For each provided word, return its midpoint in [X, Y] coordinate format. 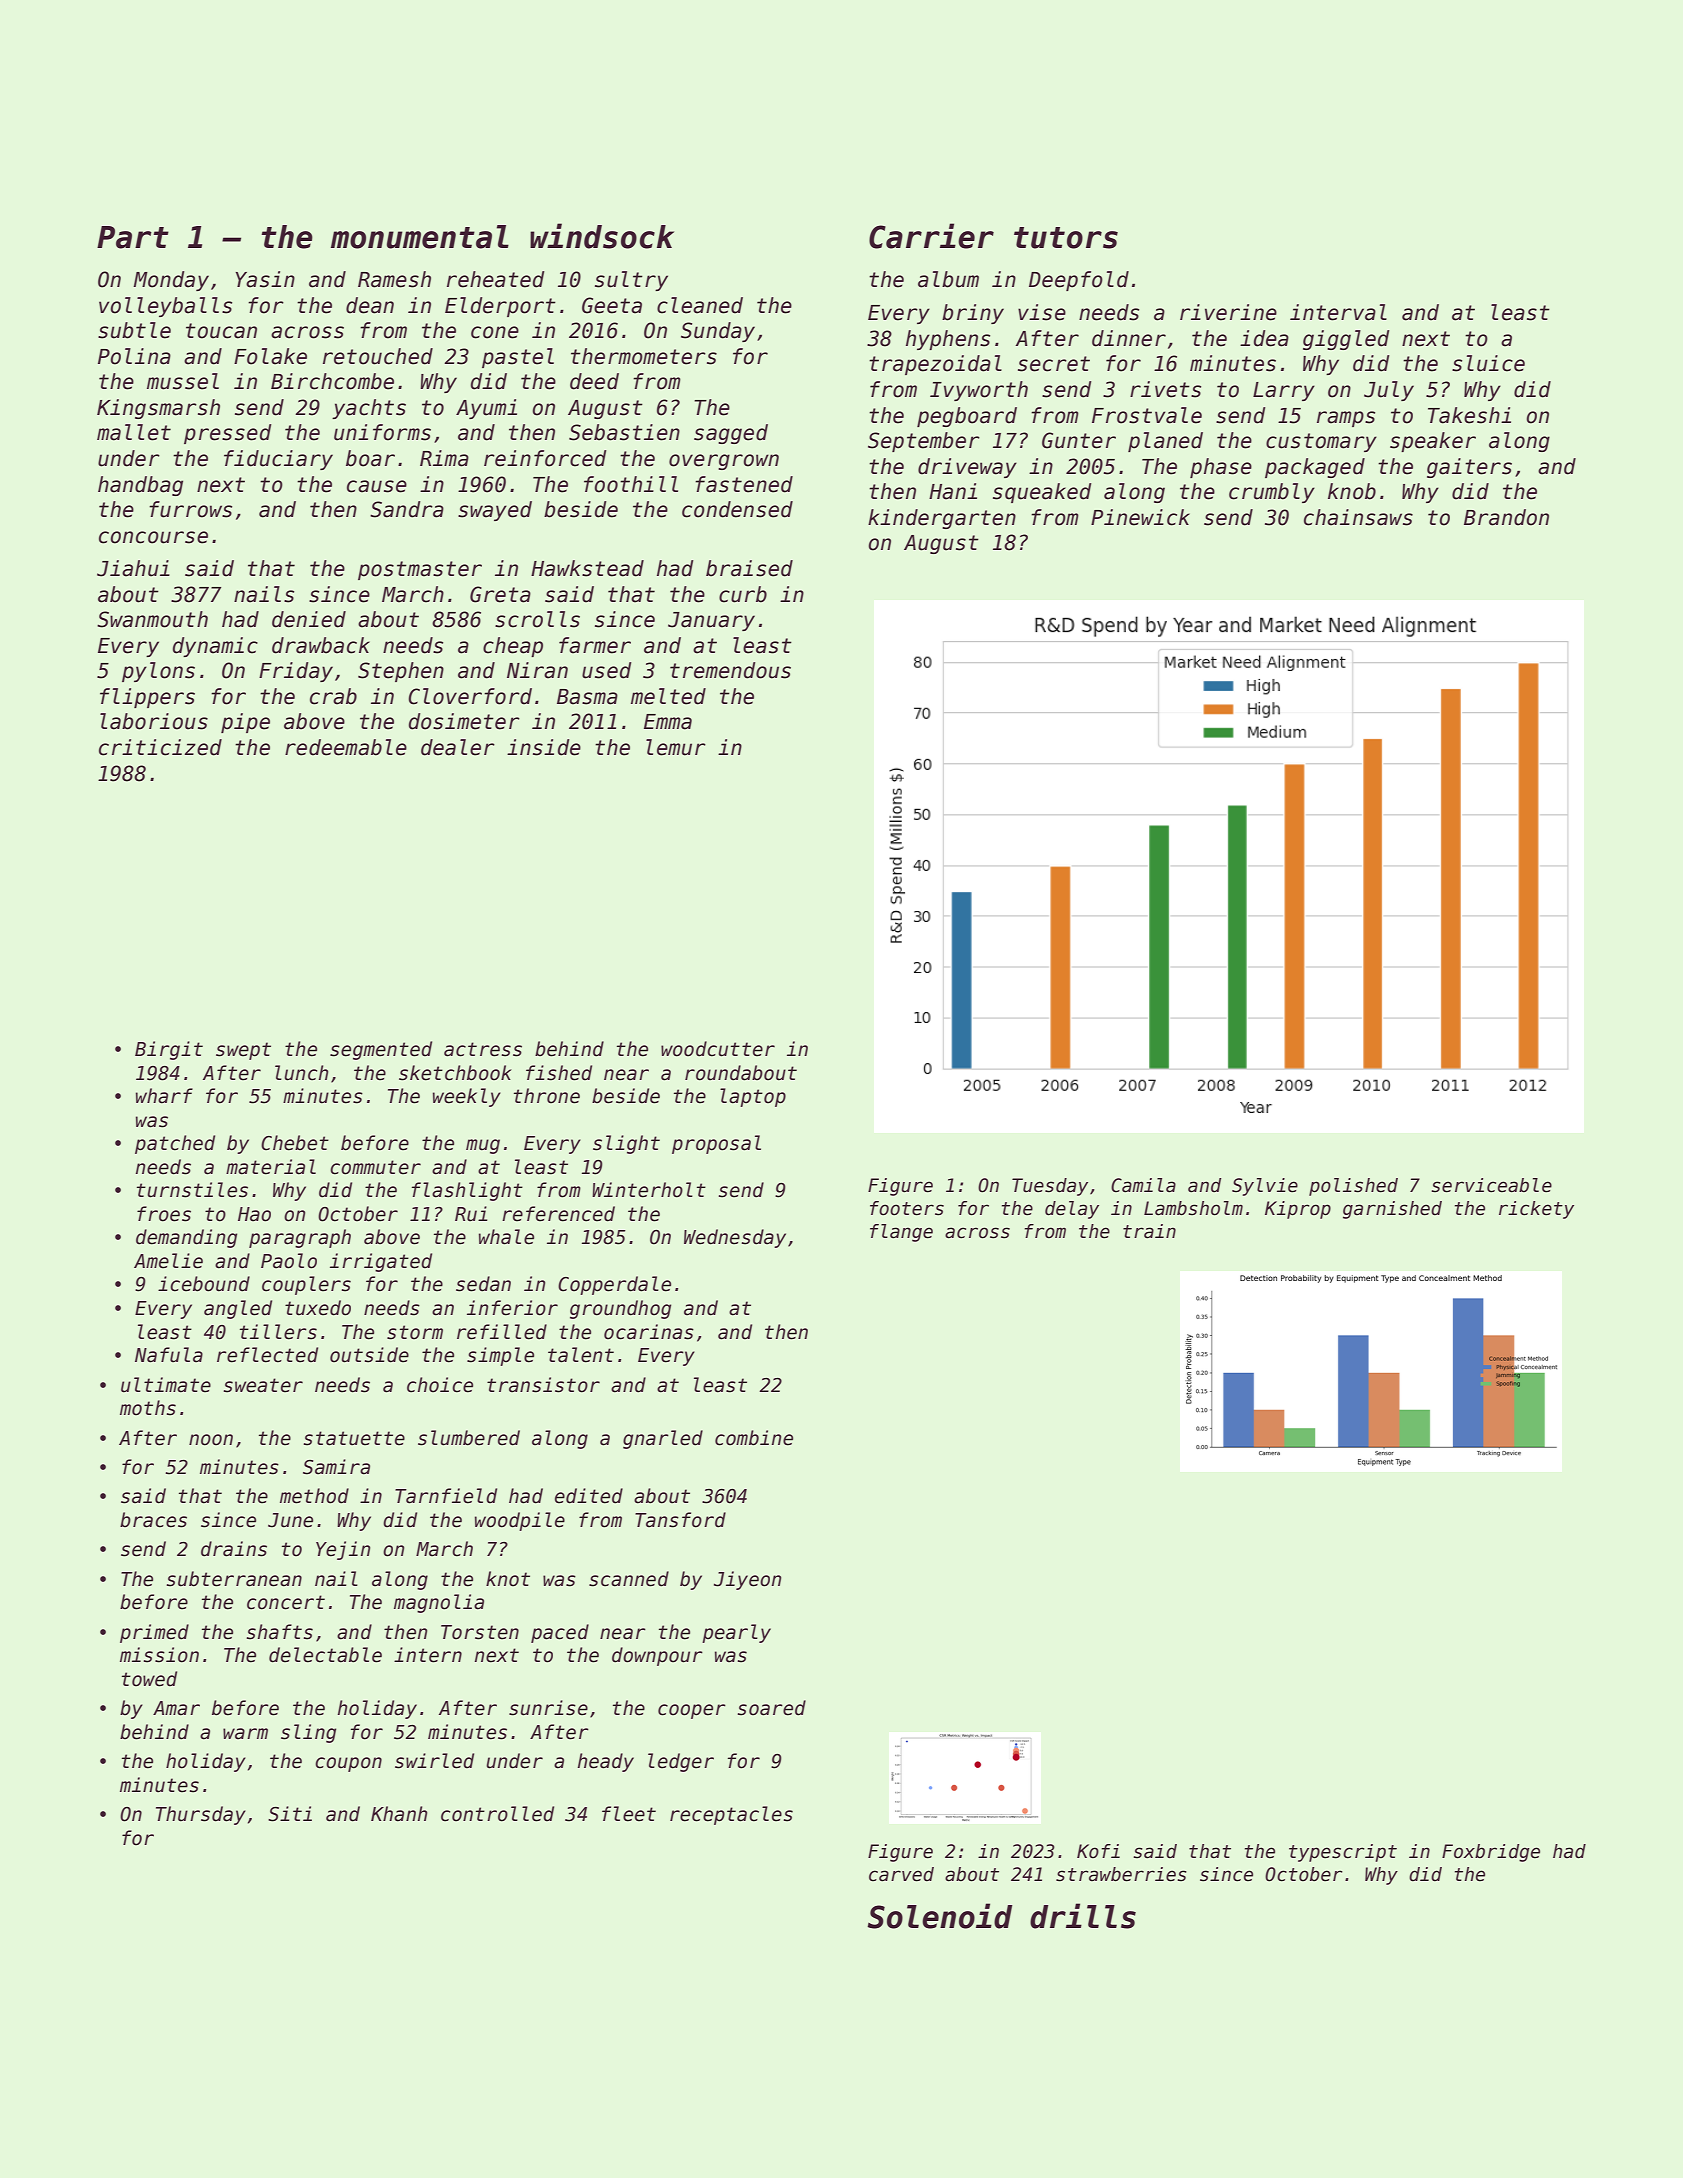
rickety [1536, 1210]
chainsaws [1358, 517]
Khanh [399, 1814]
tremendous [730, 670]
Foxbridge [1491, 1853]
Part [133, 237]
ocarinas [649, 1332]
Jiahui [133, 568]
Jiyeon [747, 1580]
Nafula [169, 1355]
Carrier [931, 236]
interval [1338, 312]
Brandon [1506, 517]
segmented [381, 1050]
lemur [676, 747]
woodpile [520, 1521]
